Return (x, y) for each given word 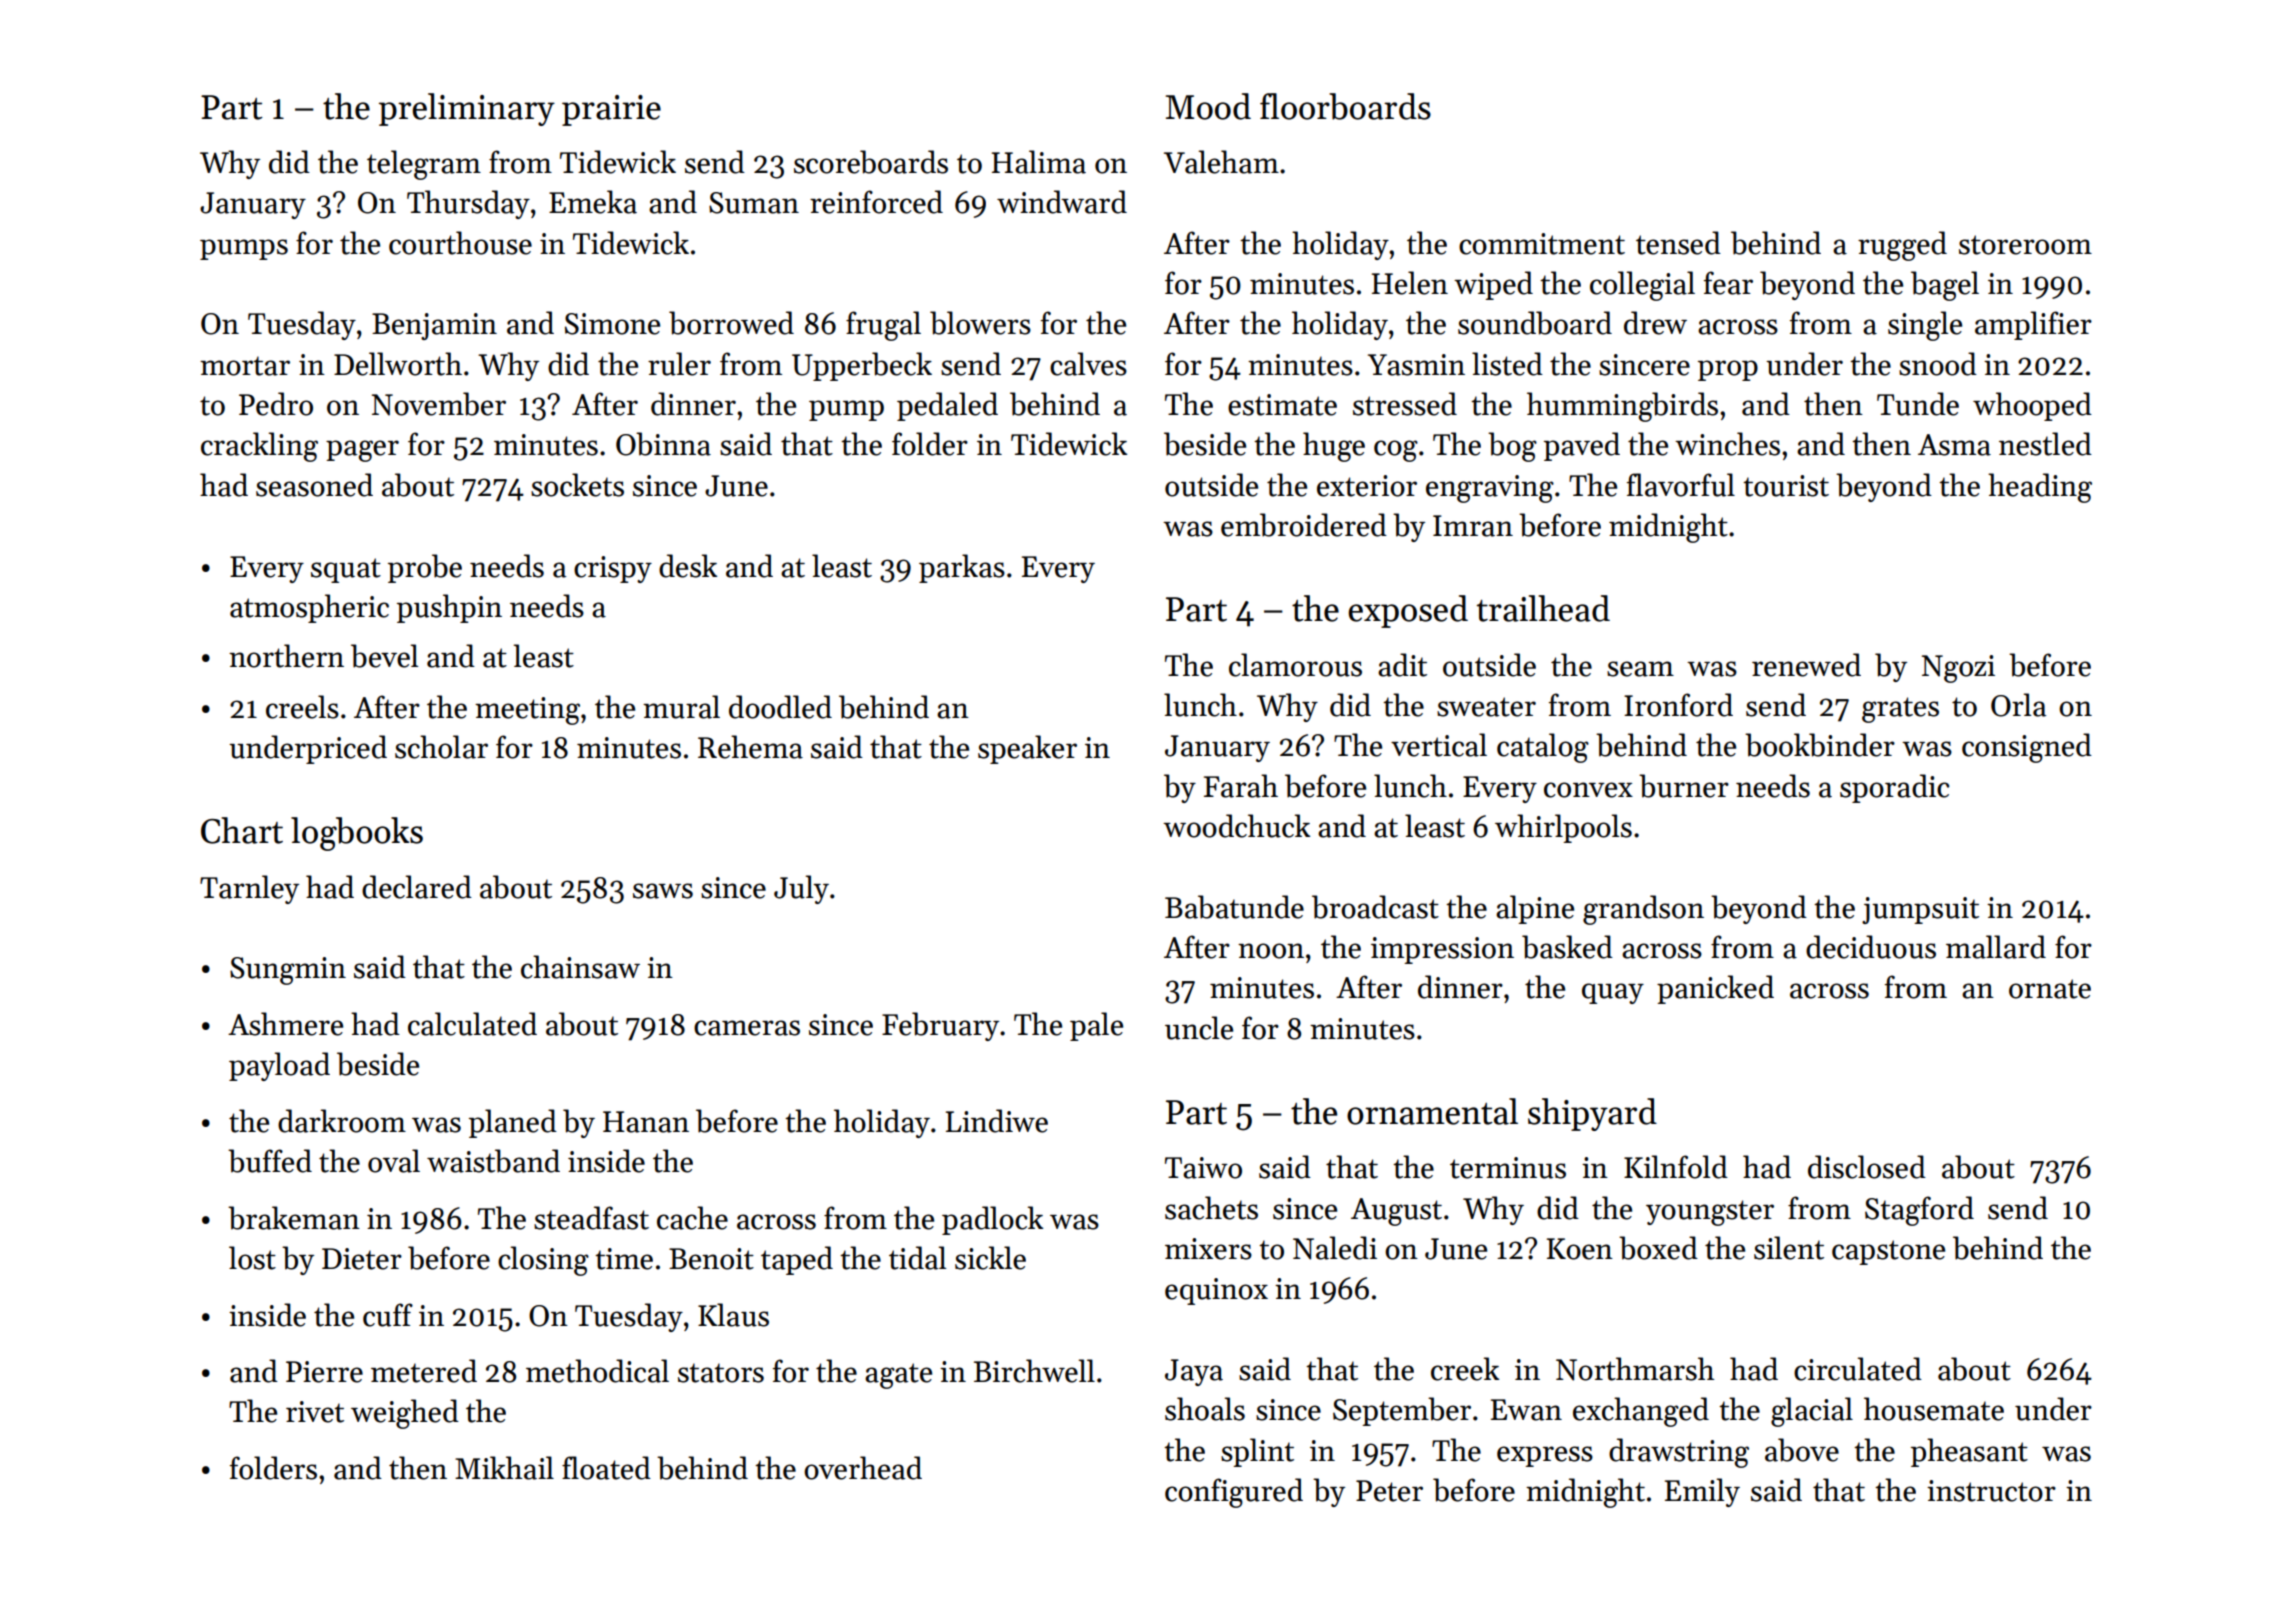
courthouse (460, 243)
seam (1640, 669)
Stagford (1919, 1211)
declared (417, 887)
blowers (980, 323)
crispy (613, 569)
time (624, 1259)
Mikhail (504, 1468)
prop (1728, 370)
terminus (1508, 1168)
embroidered (1304, 525)
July (801, 889)
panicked (1715, 989)
